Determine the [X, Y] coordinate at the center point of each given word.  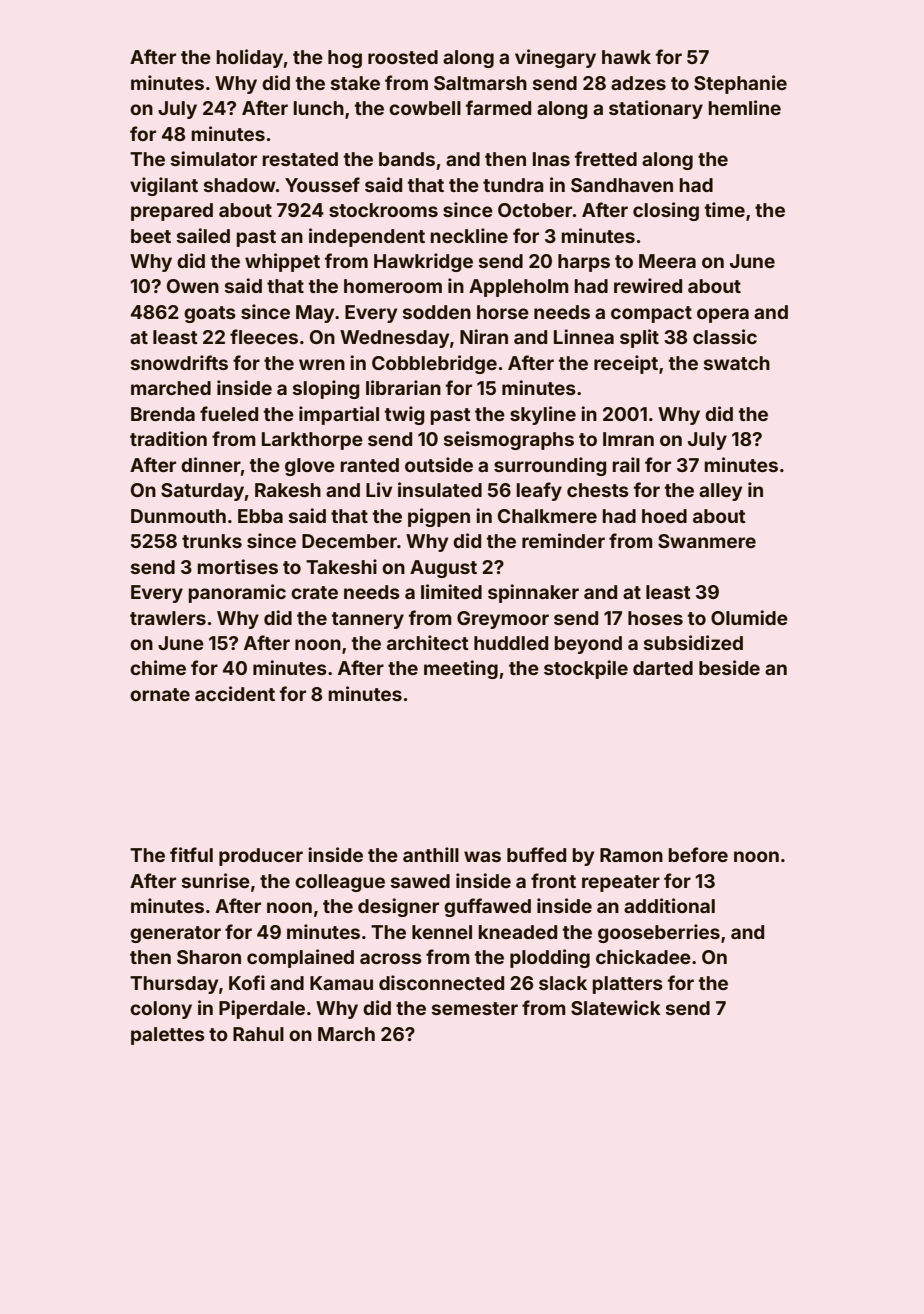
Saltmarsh [480, 83]
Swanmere [707, 541]
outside [439, 464]
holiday [250, 58]
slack [563, 983]
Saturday [202, 492]
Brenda [163, 414]
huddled [511, 643]
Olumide [749, 617]
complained [300, 958]
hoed [664, 516]
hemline [745, 107]
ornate [160, 694]
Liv [379, 489]
